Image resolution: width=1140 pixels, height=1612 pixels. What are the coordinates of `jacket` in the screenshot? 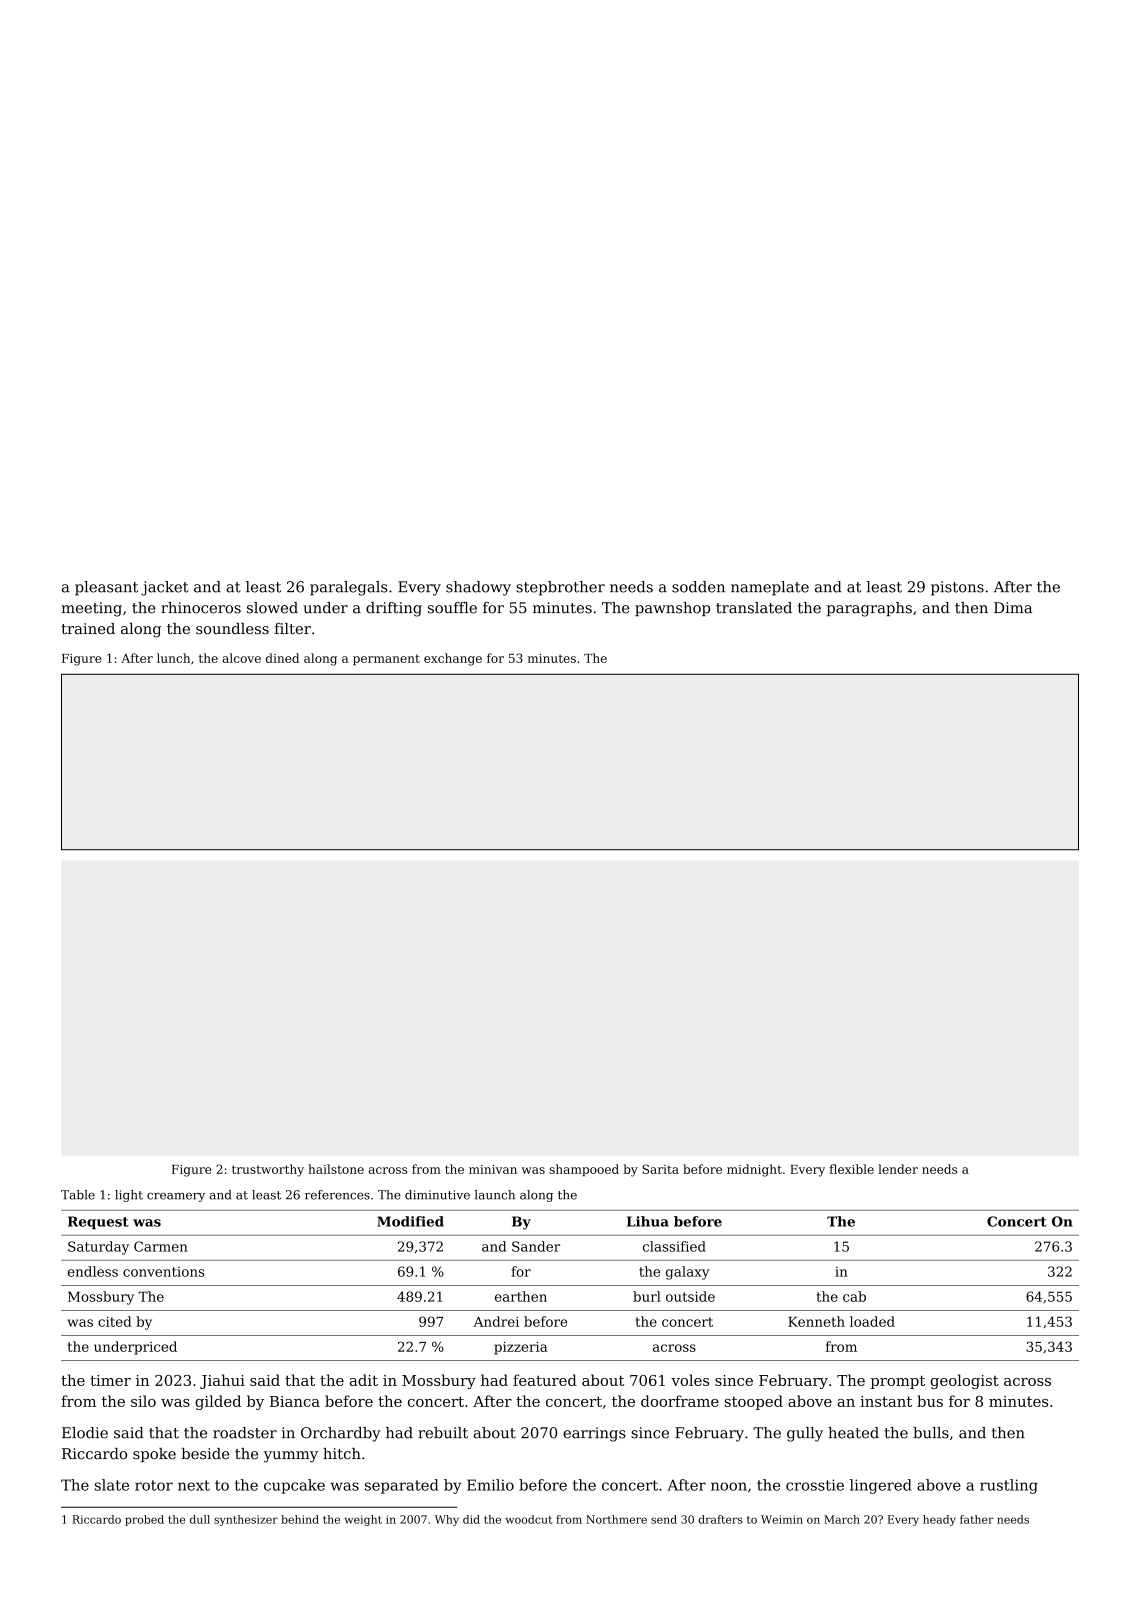 It's located at (165, 588).
